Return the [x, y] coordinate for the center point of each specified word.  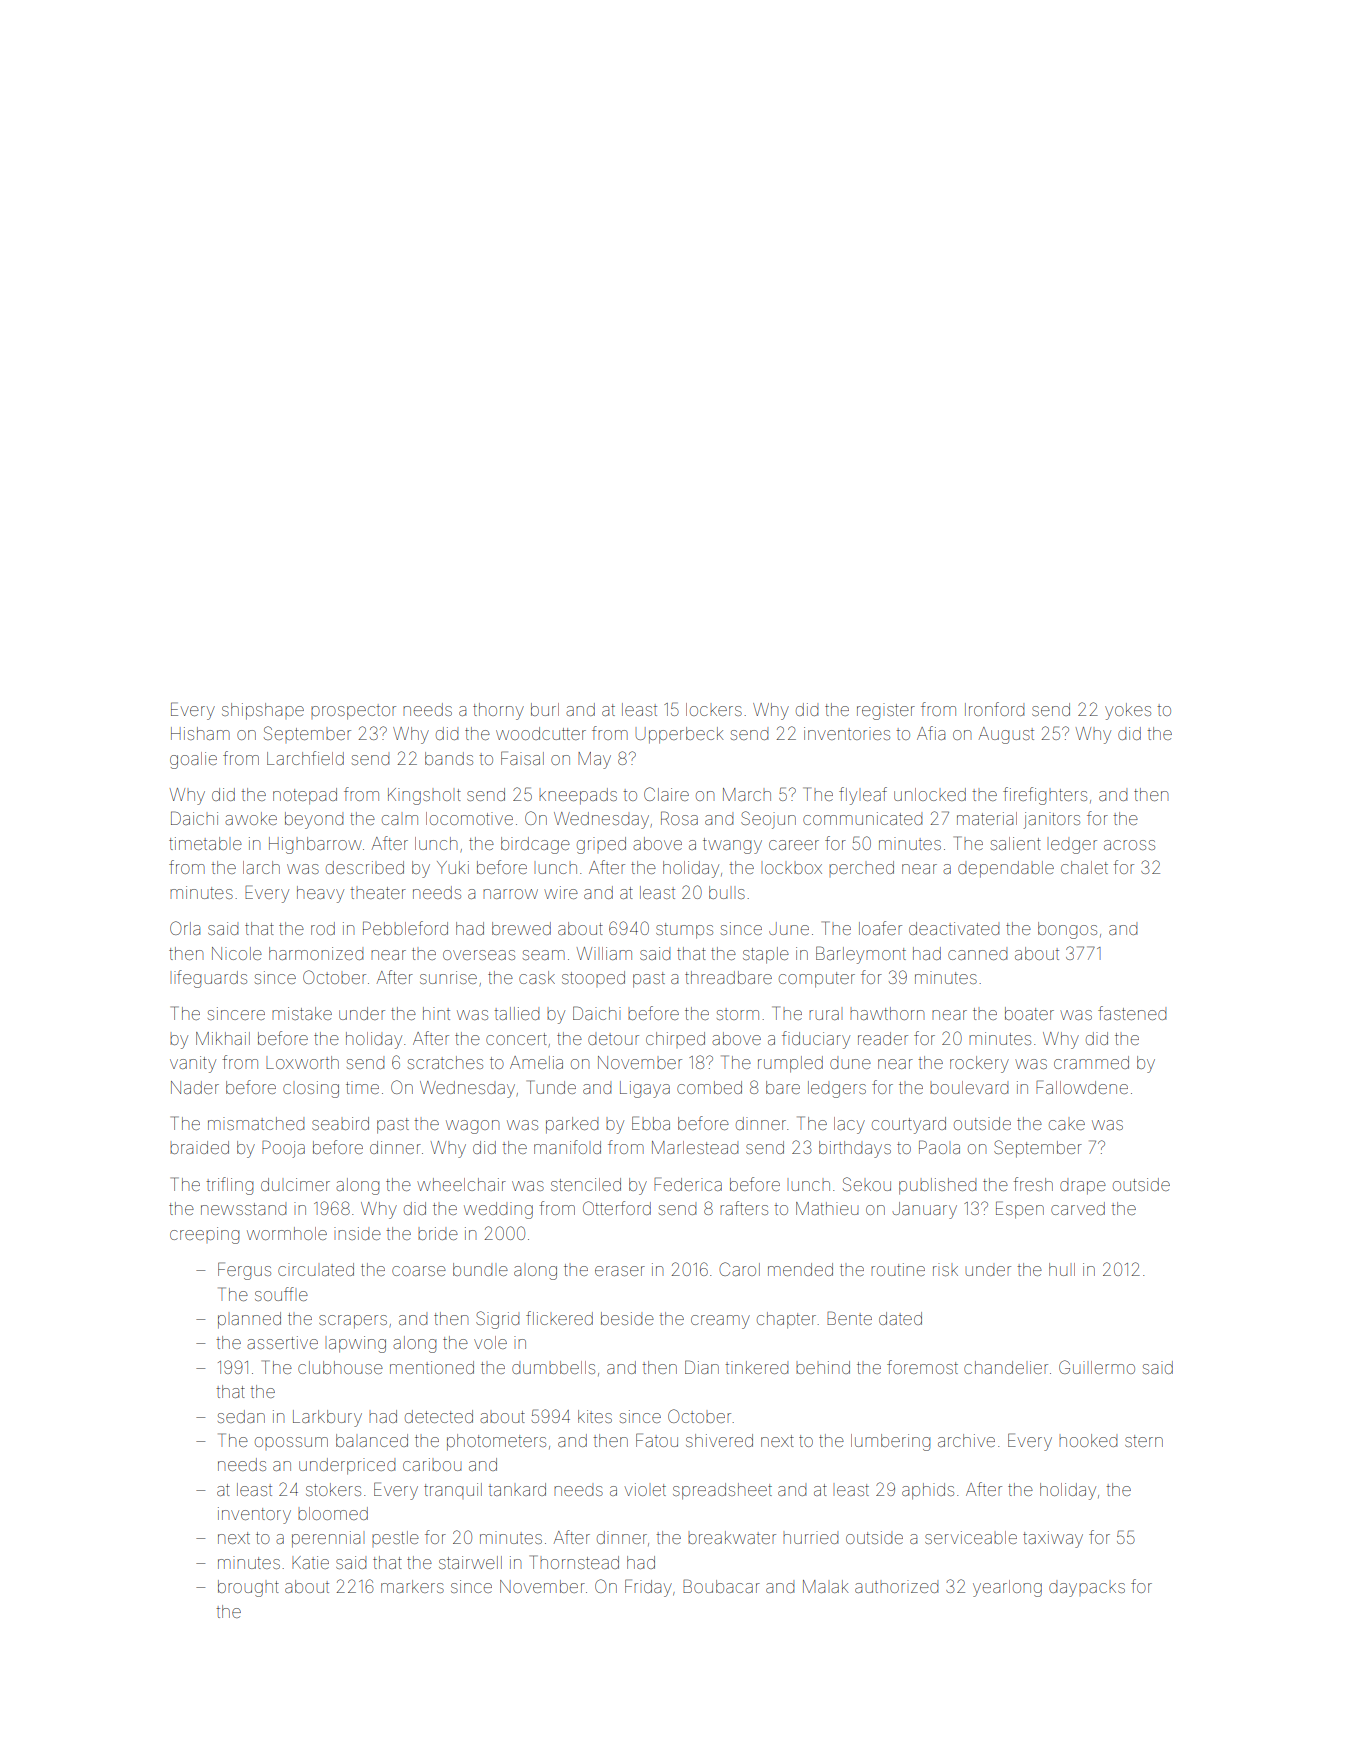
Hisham [200, 733]
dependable [1006, 869]
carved [1078, 1208]
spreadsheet [722, 1491]
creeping [204, 1235]
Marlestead [695, 1147]
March [747, 794]
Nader [195, 1087]
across [1129, 845]
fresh [1033, 1184]
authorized [896, 1586]
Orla [185, 928]
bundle [480, 1269]
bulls [727, 892]
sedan [241, 1416]
